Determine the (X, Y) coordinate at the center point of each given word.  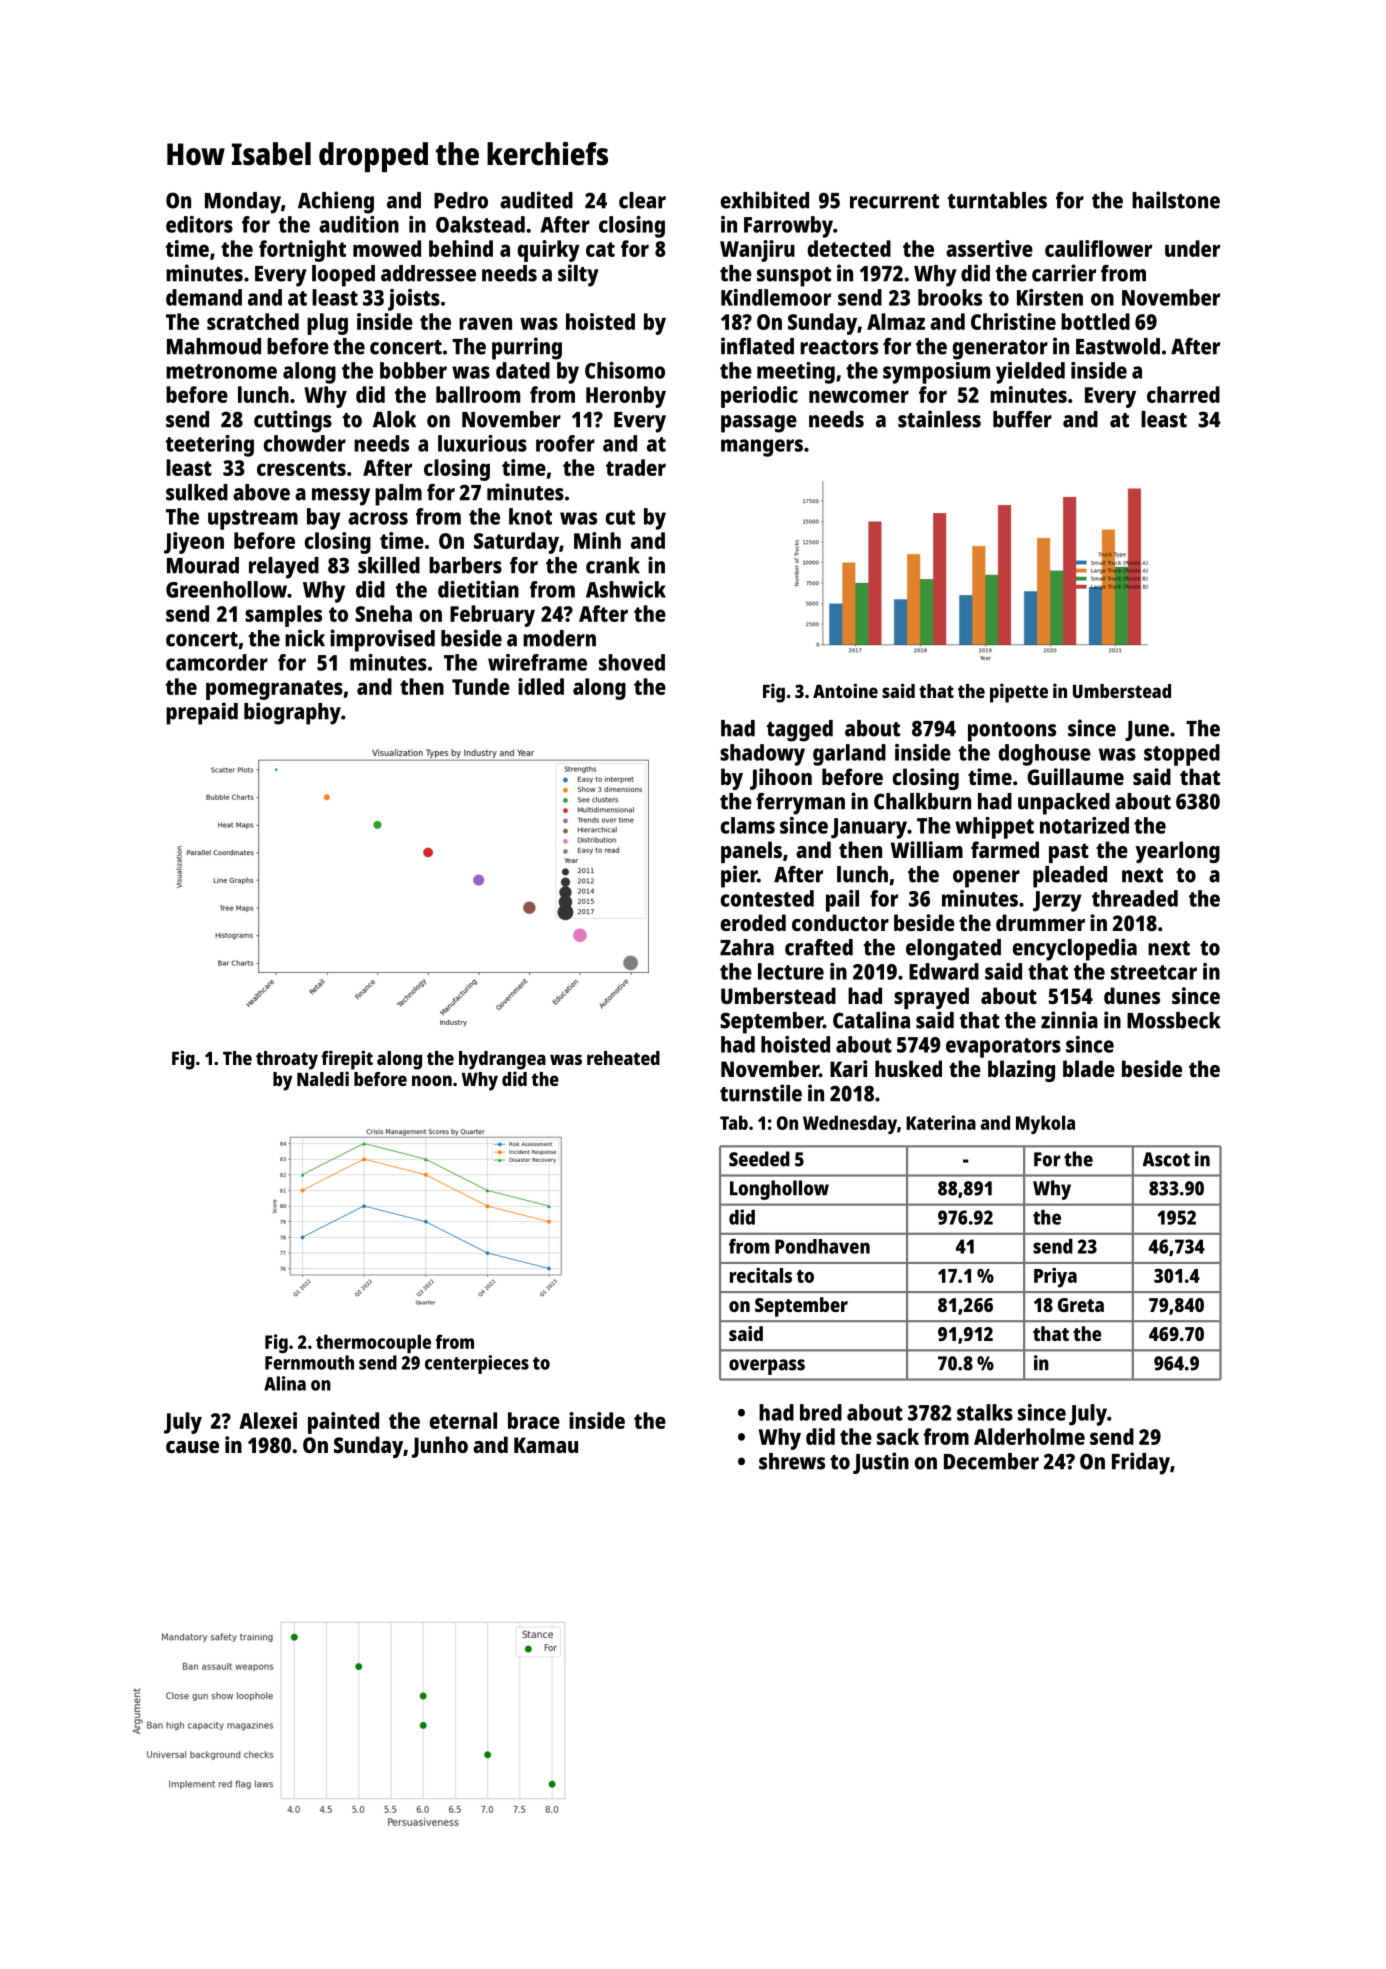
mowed (387, 248)
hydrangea (502, 1060)
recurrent (894, 201)
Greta (1081, 1305)
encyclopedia (1075, 949)
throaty (287, 1060)
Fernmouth (309, 1362)
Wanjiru (757, 251)
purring (527, 348)
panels (751, 852)
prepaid (202, 713)
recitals (761, 1275)
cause (192, 1447)
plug (327, 324)
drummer (1040, 922)
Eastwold (1118, 346)
